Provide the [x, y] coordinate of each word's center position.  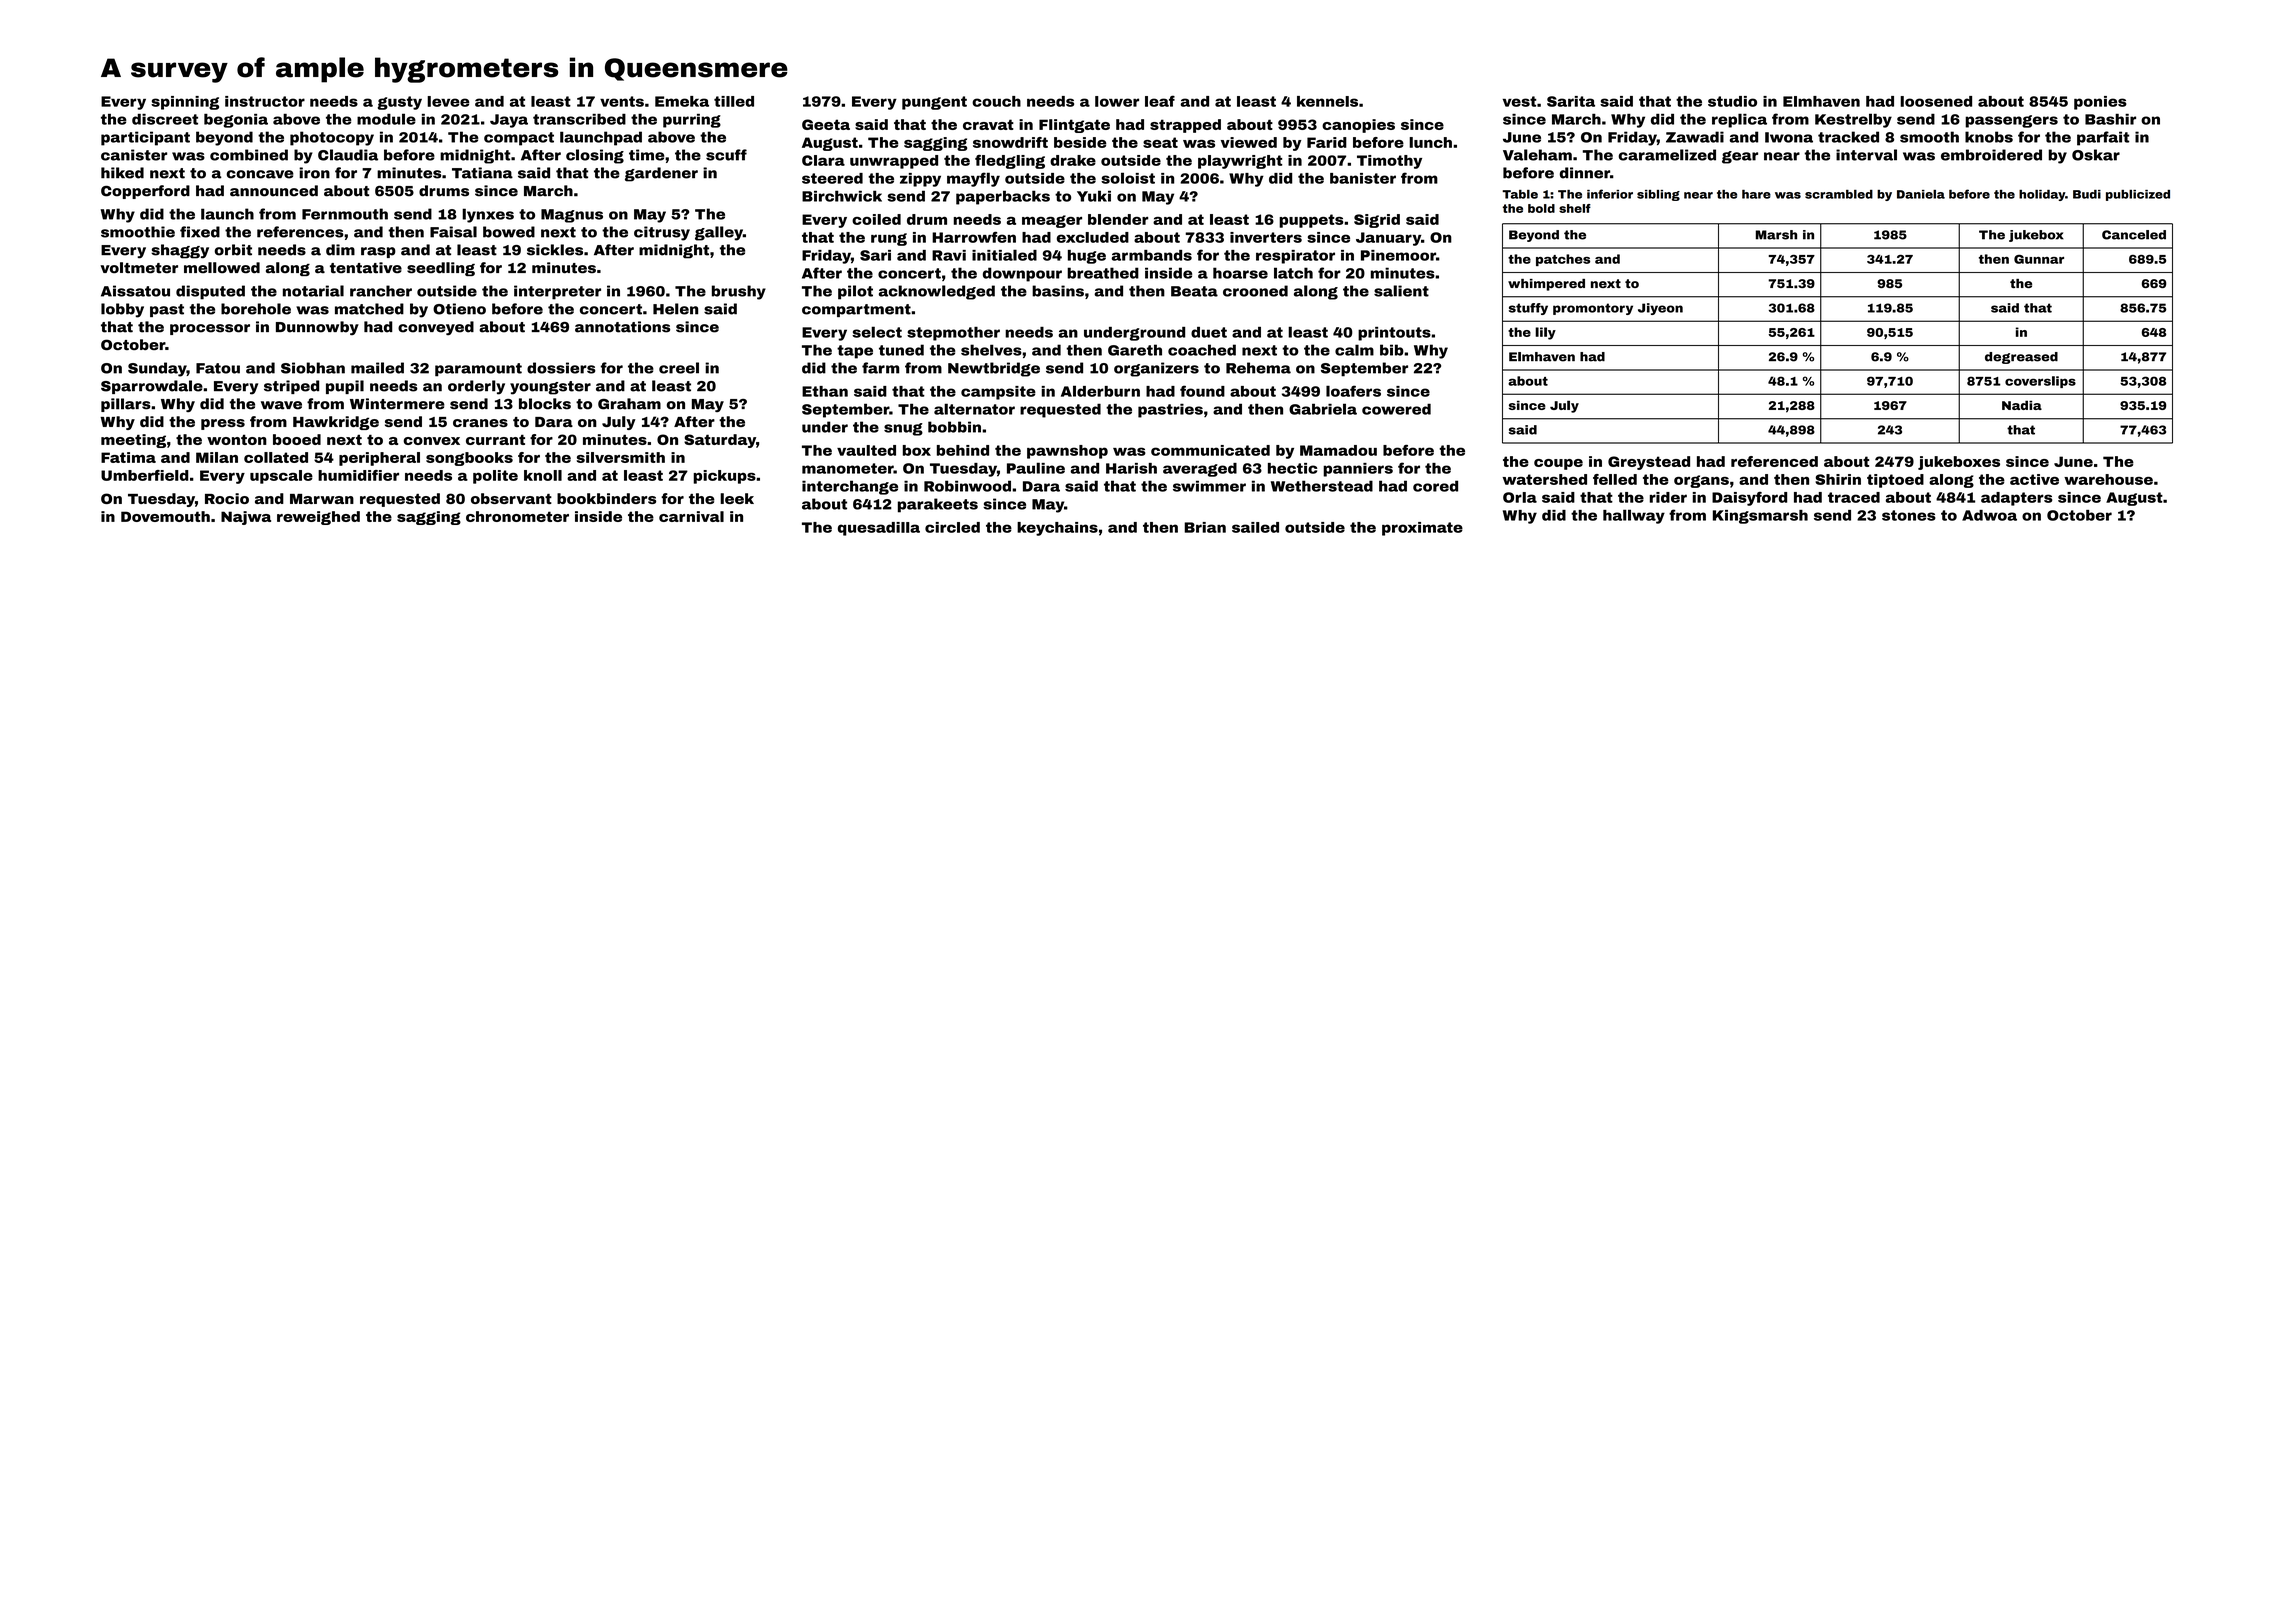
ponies [2100, 103]
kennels [1327, 101]
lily [1545, 333]
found [1202, 391]
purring [692, 121]
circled [952, 527]
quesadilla [879, 529]
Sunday [157, 369]
